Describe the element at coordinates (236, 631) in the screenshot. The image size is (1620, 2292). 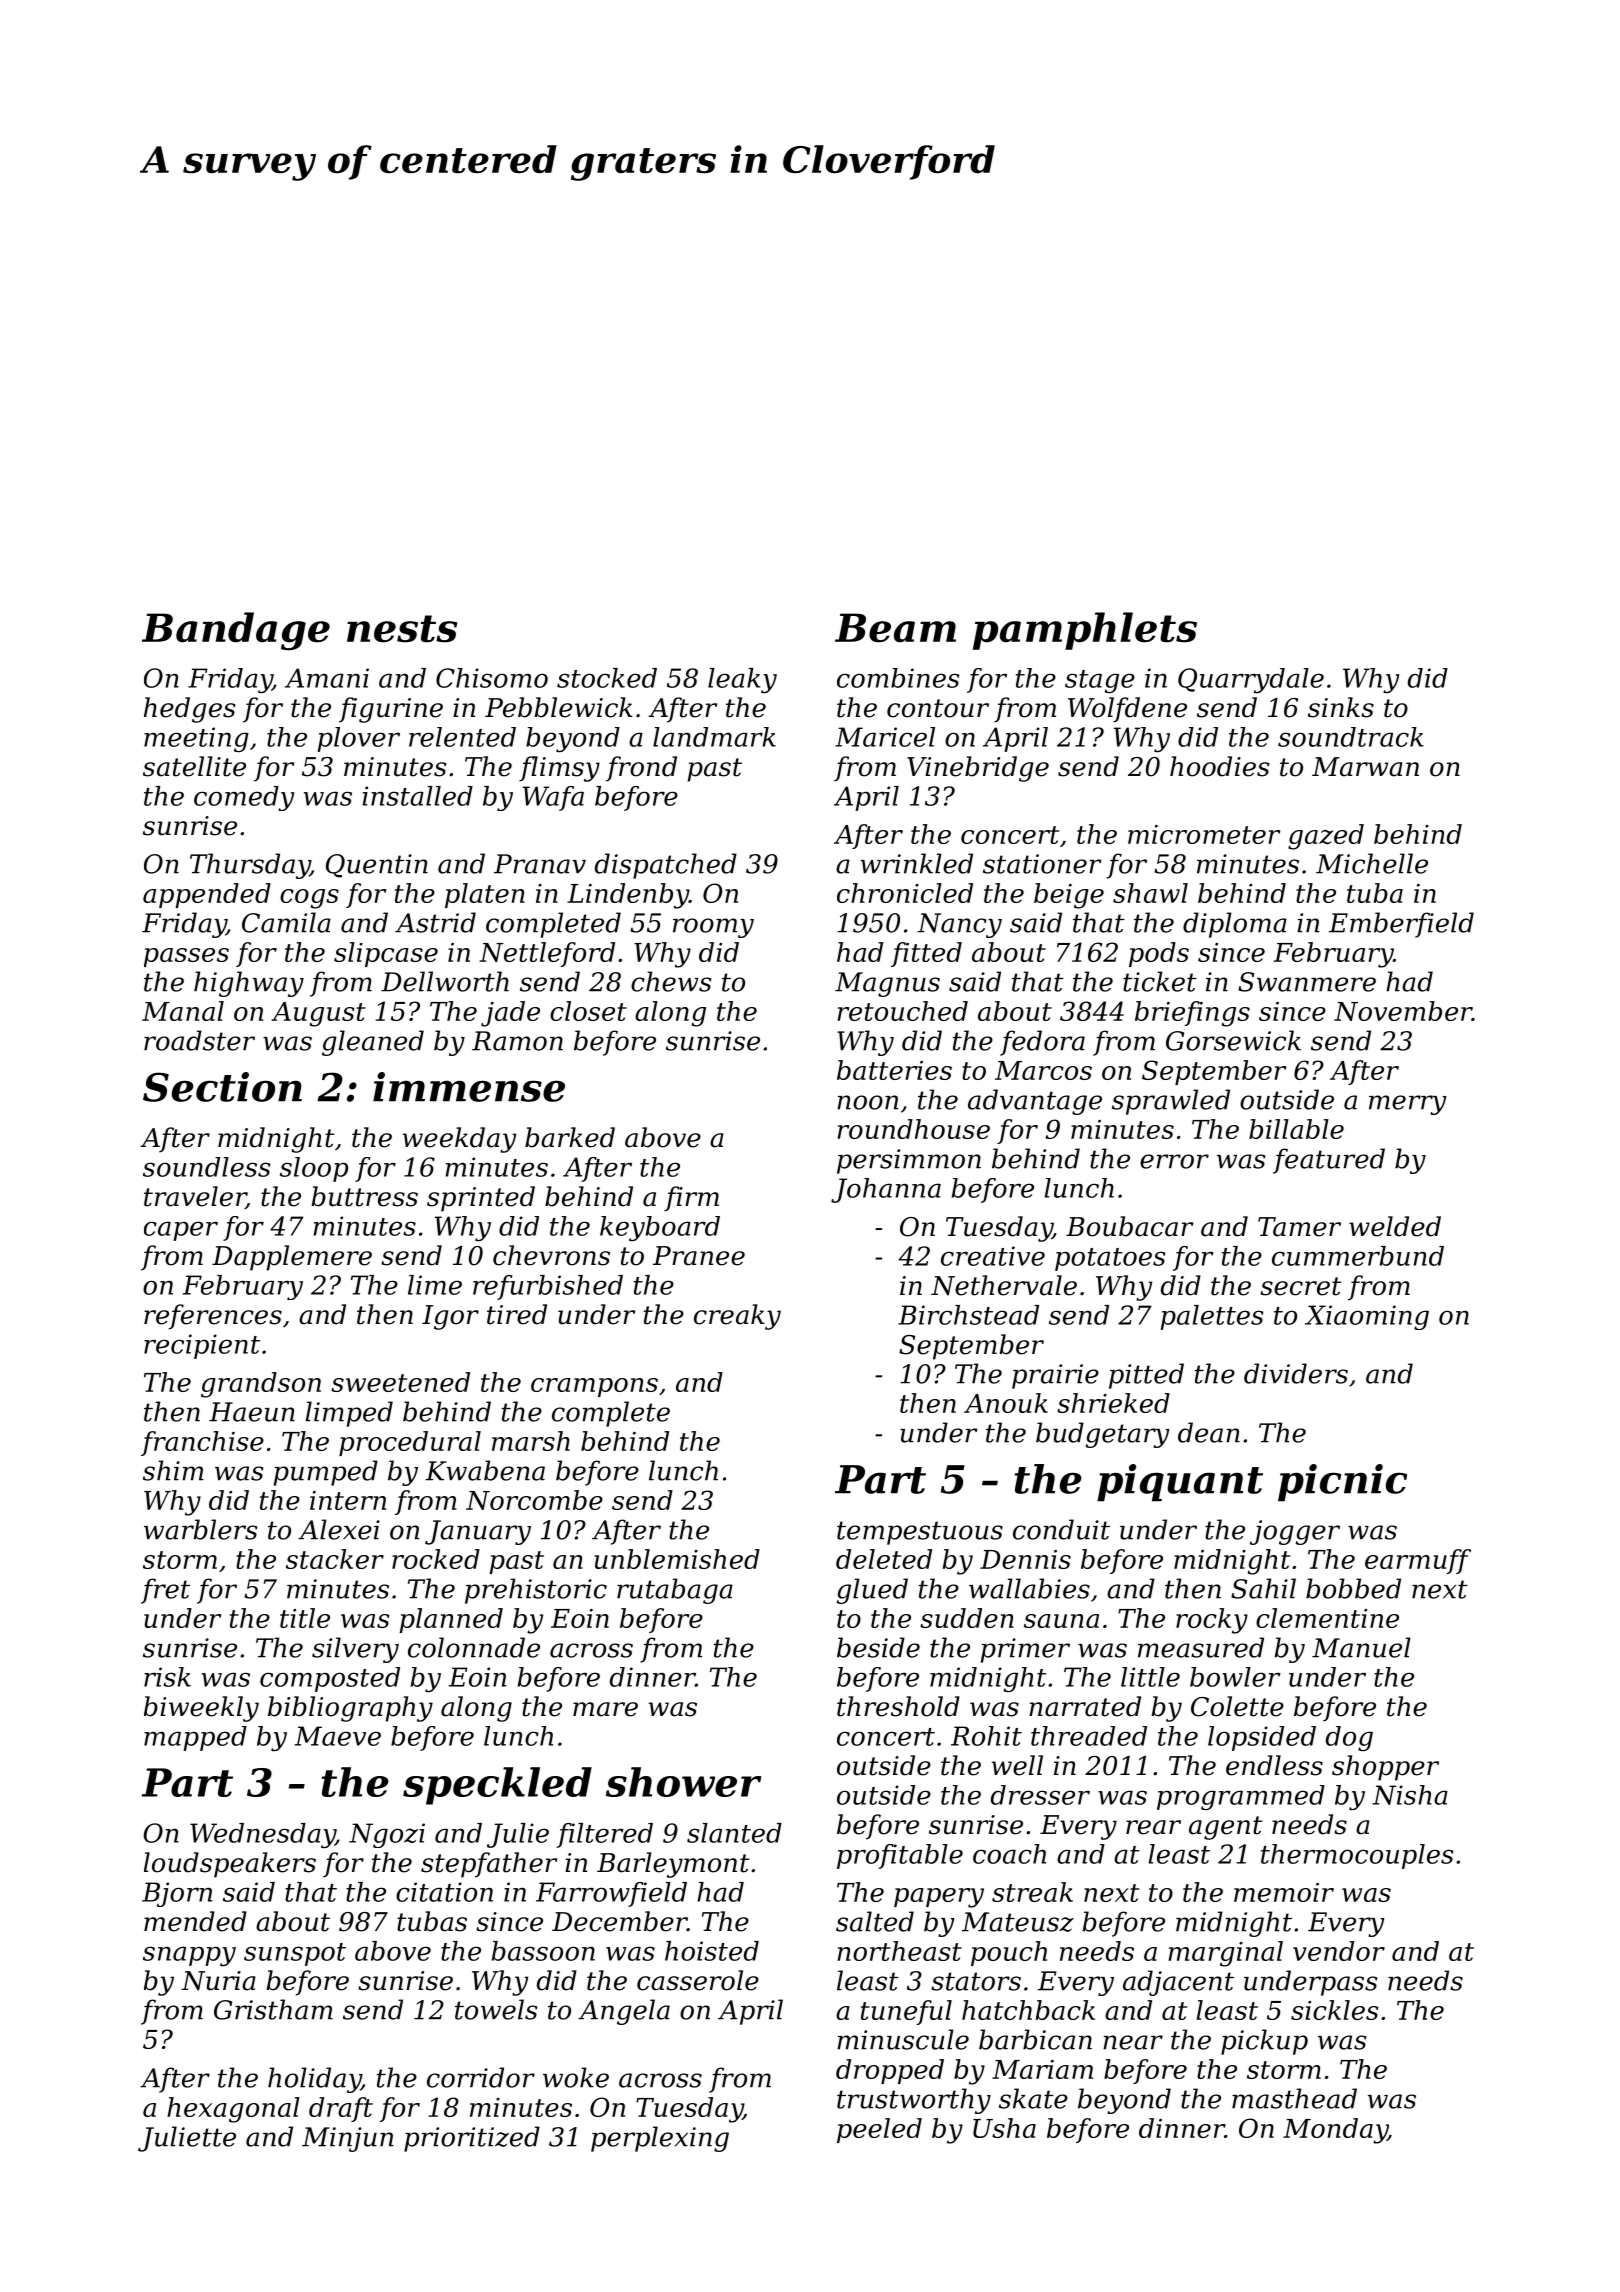
I see `Bandage` at that location.
